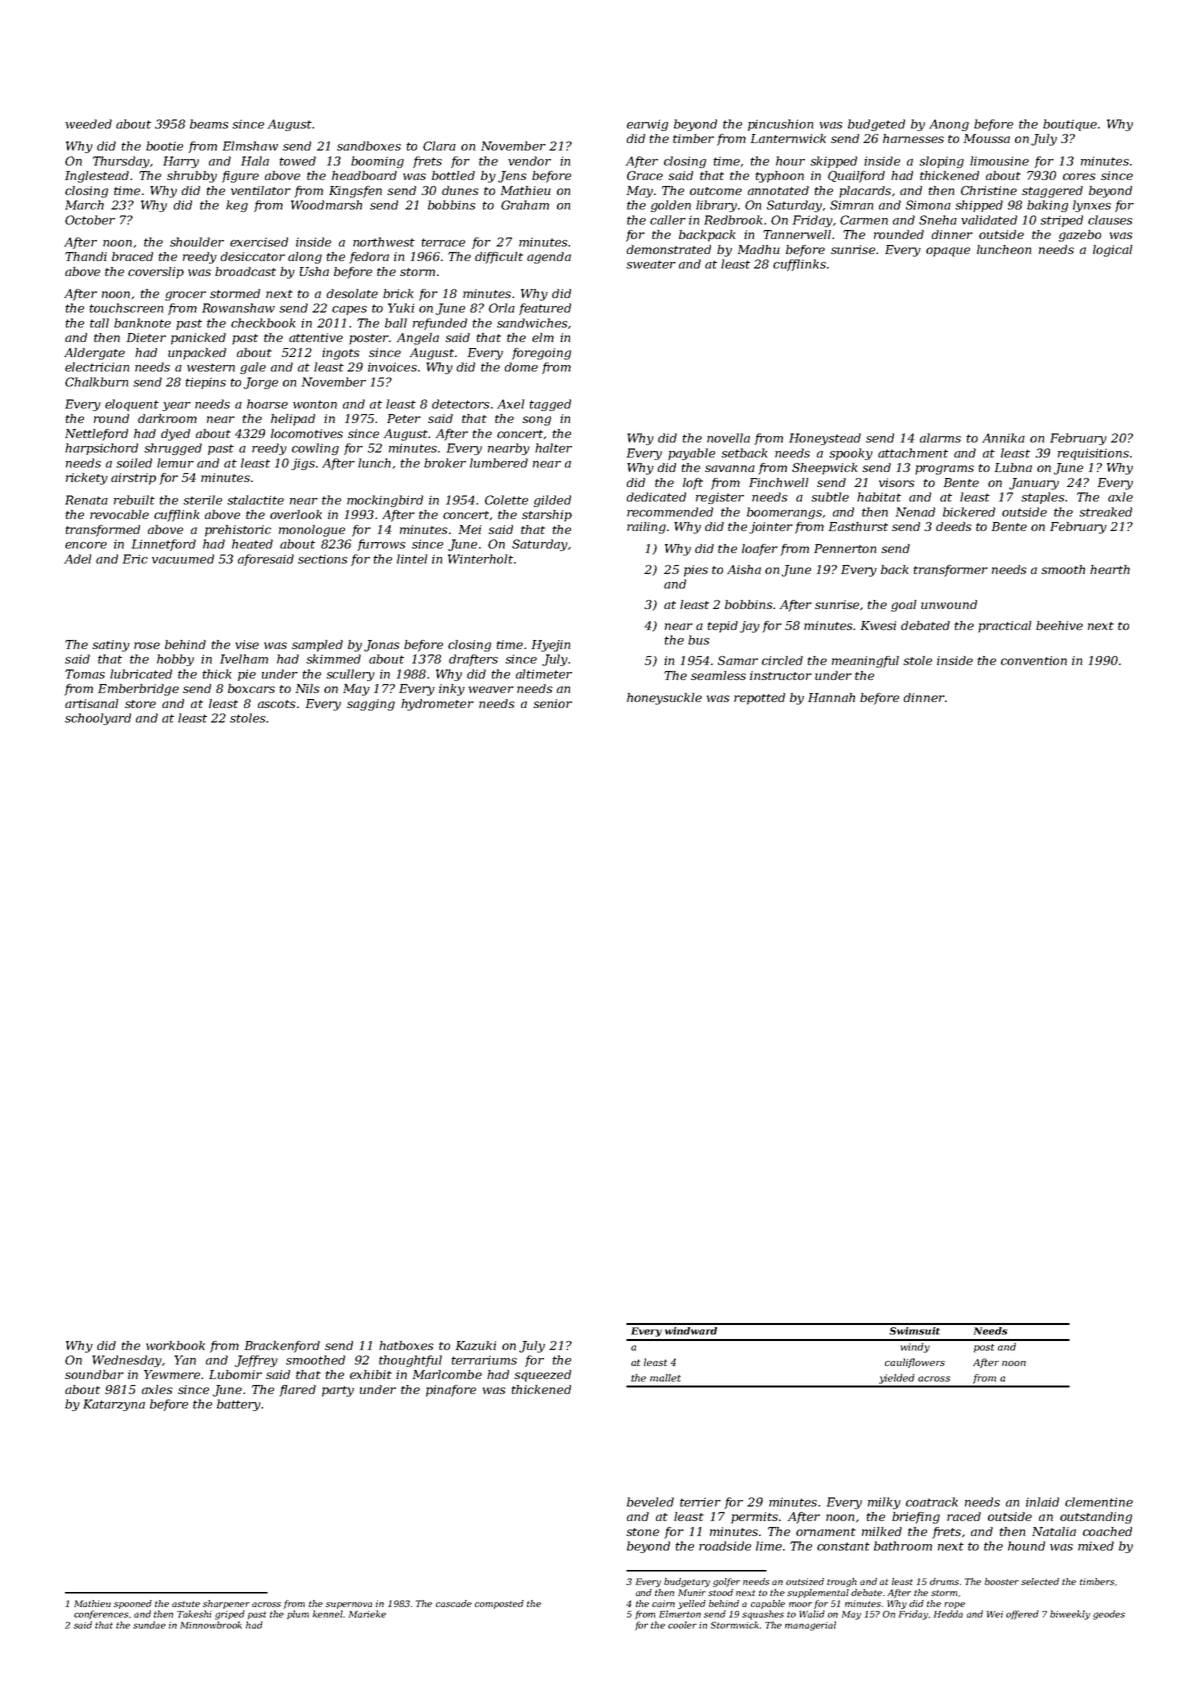 The image size is (1198, 1695). Describe the element at coordinates (833, 162) in the image. I see `skipped` at that location.
